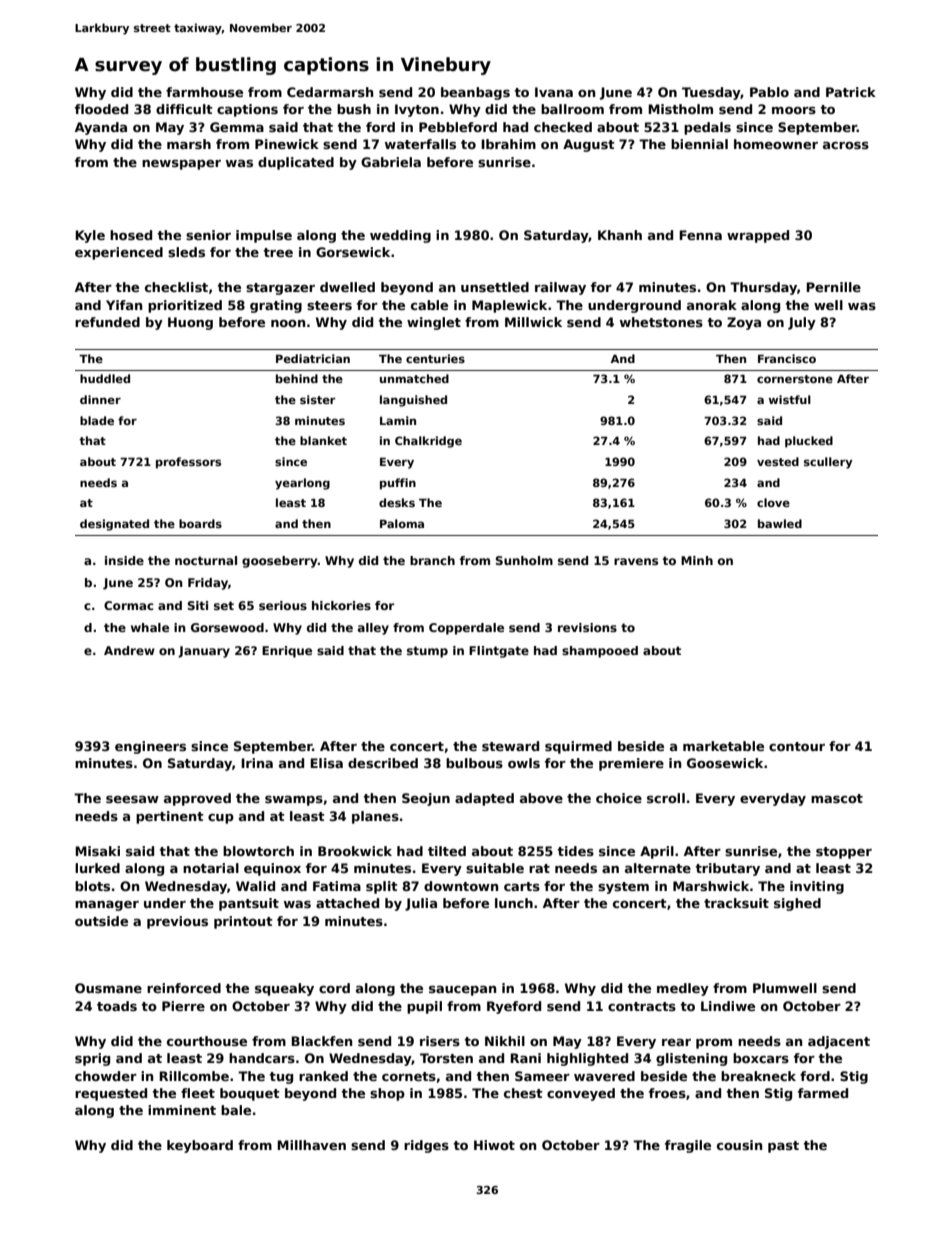 The image size is (952, 1233). I want to click on reinforced, so click(184, 988).
